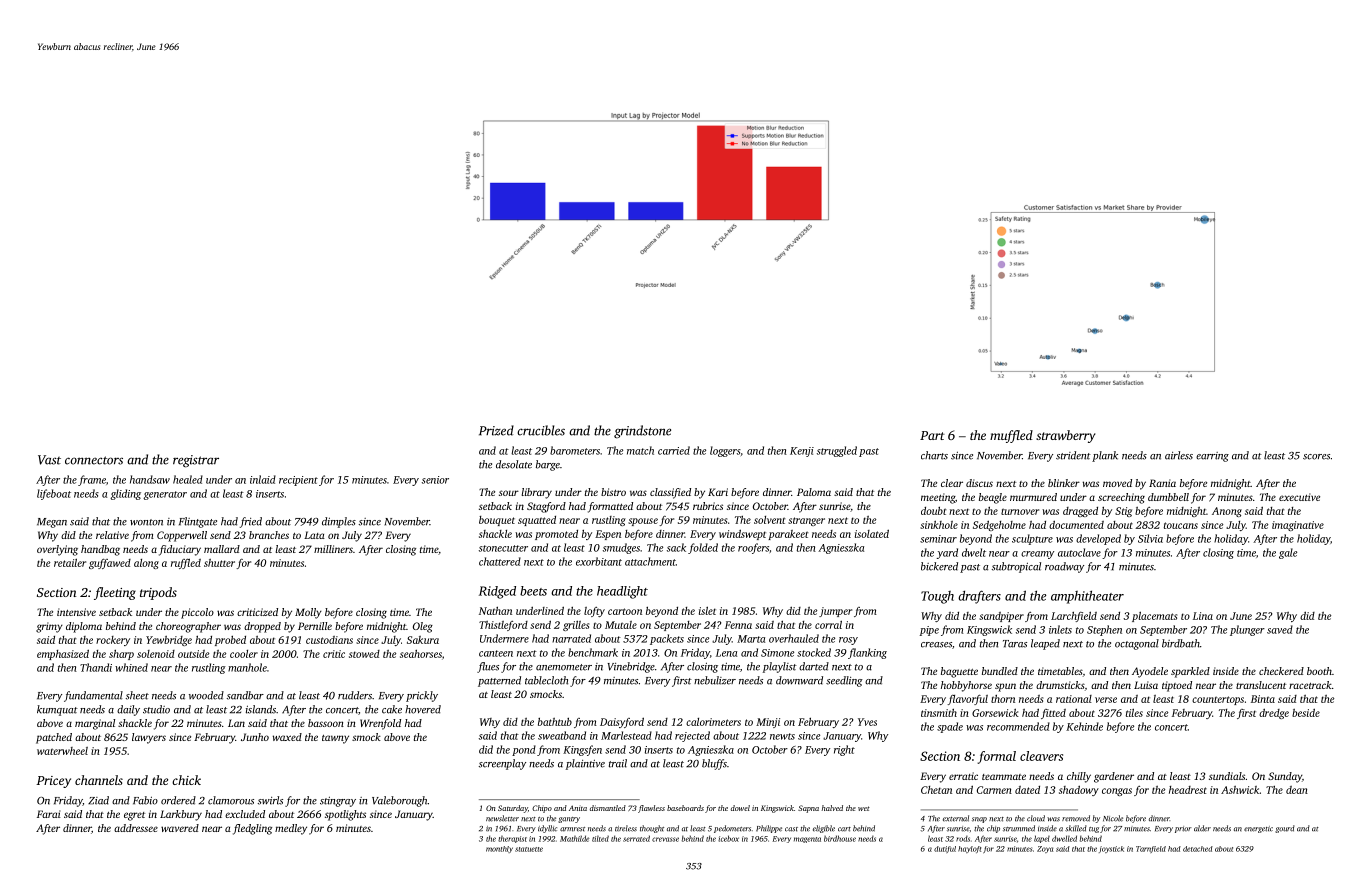 The image size is (1372, 887). Describe the element at coordinates (1065, 436) in the document. I see `strawberry` at that location.
